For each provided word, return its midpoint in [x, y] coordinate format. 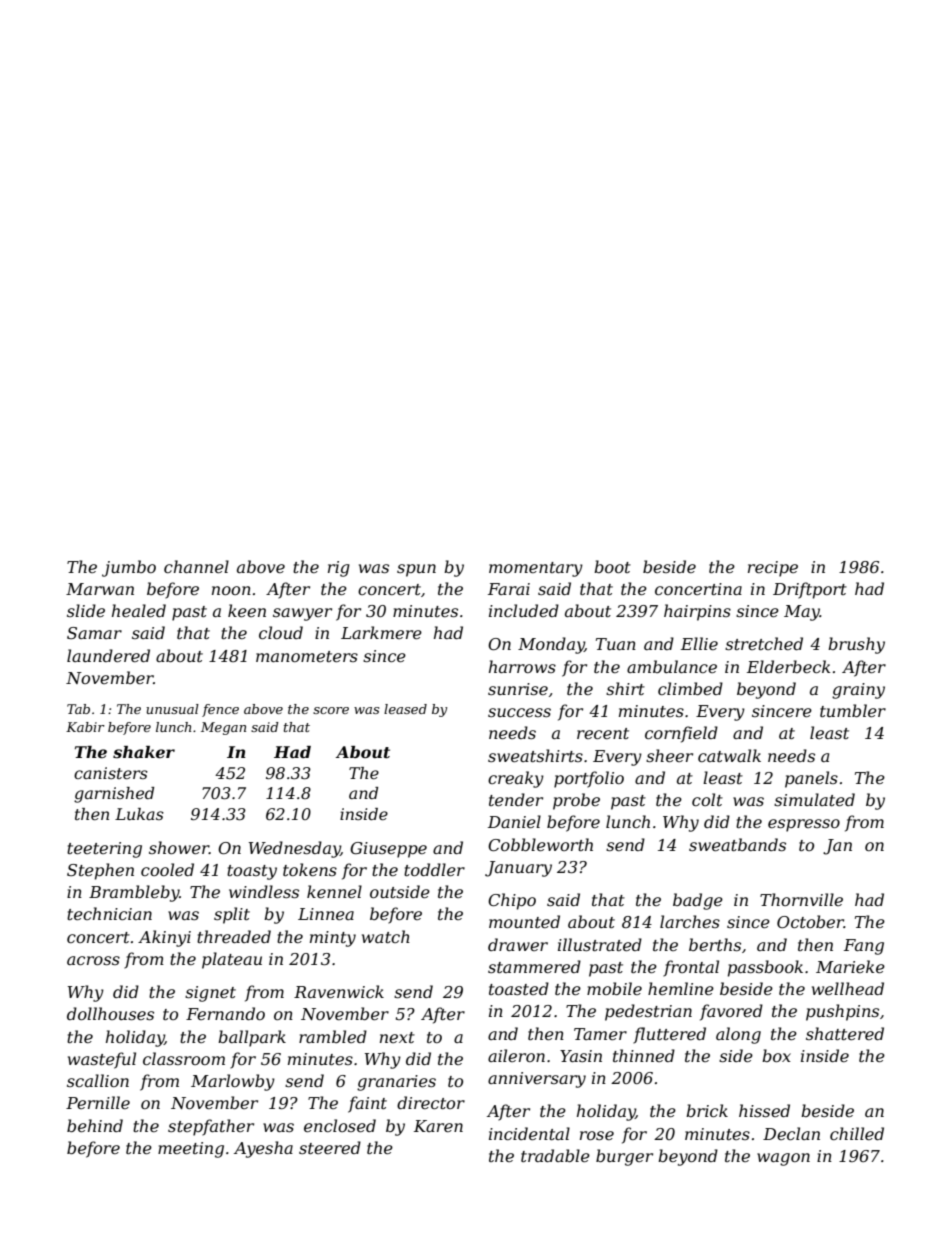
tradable [555, 1155]
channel [196, 566]
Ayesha [263, 1149]
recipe [773, 569]
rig [339, 569]
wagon [783, 1159]
